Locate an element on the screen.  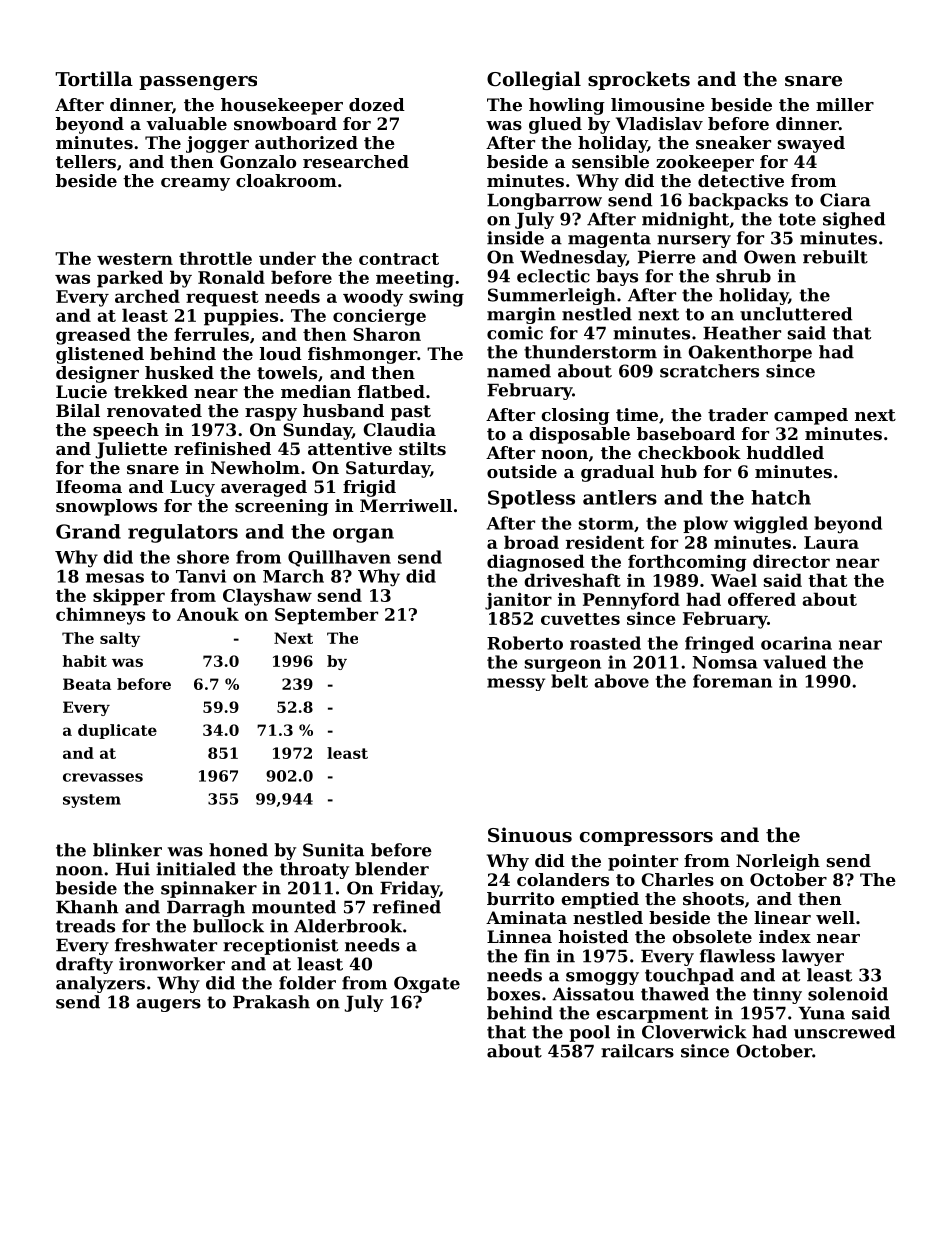
inside is located at coordinates (515, 238).
